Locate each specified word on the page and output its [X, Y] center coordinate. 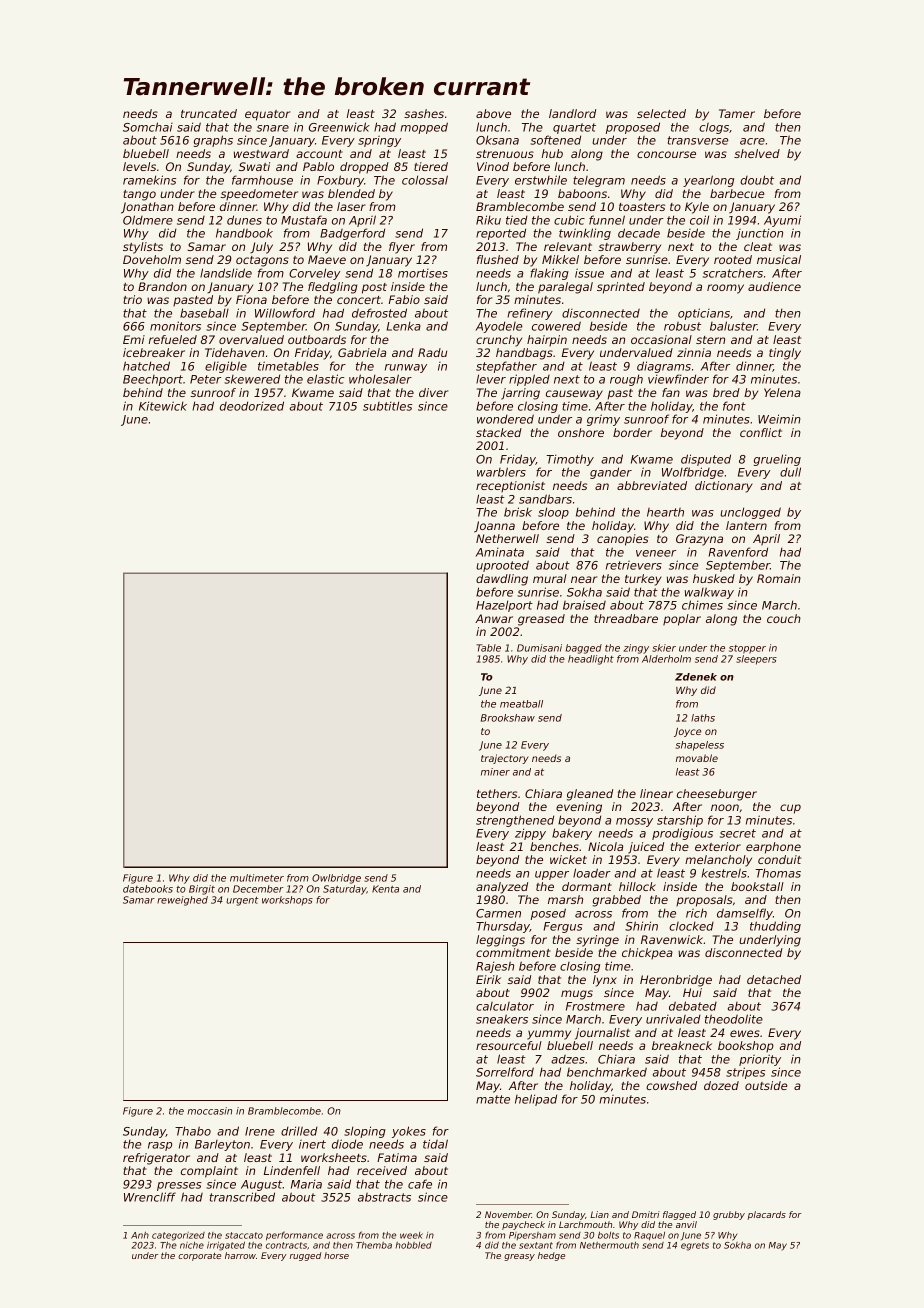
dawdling [502, 580]
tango [139, 195]
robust [682, 326]
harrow [240, 1255]
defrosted [379, 313]
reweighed [182, 901]
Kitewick [163, 406]
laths [703, 718]
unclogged [750, 513]
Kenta [385, 889]
